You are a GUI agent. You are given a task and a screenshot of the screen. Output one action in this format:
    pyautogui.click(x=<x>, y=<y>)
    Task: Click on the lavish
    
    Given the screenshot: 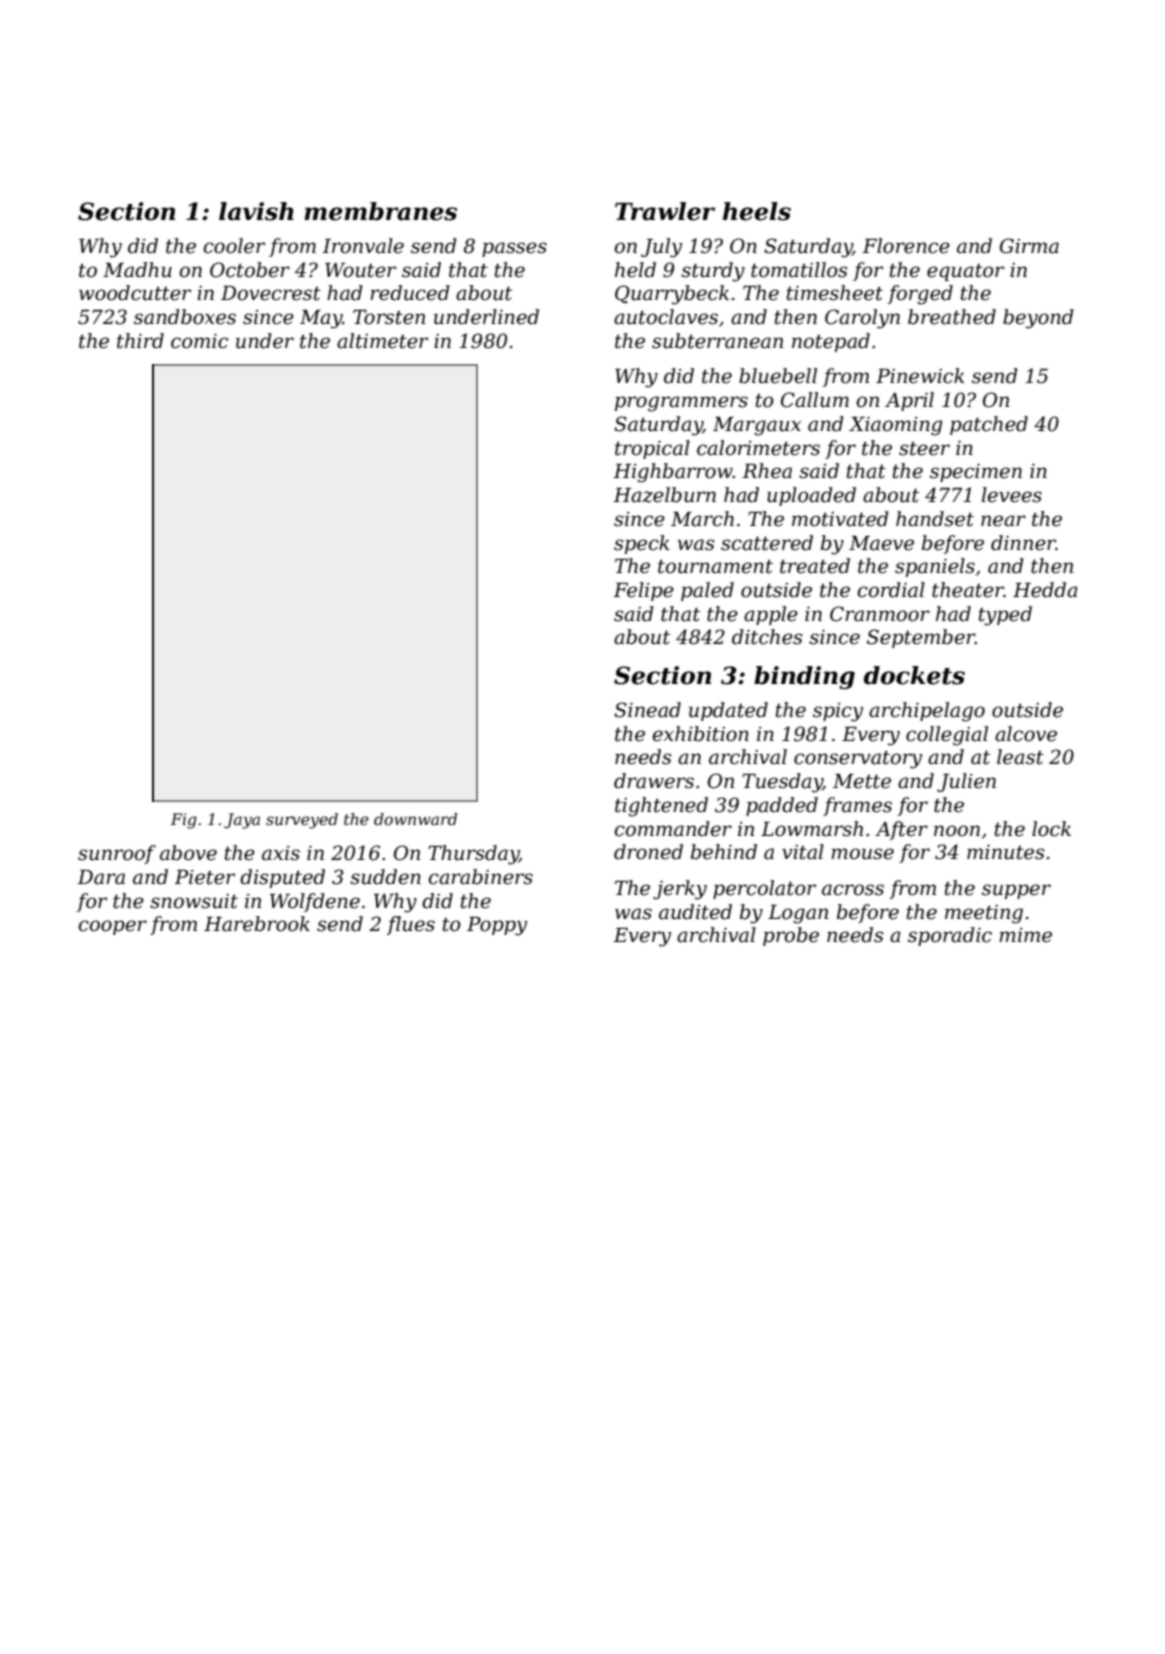 What is the action you would take?
    pyautogui.click(x=256, y=211)
